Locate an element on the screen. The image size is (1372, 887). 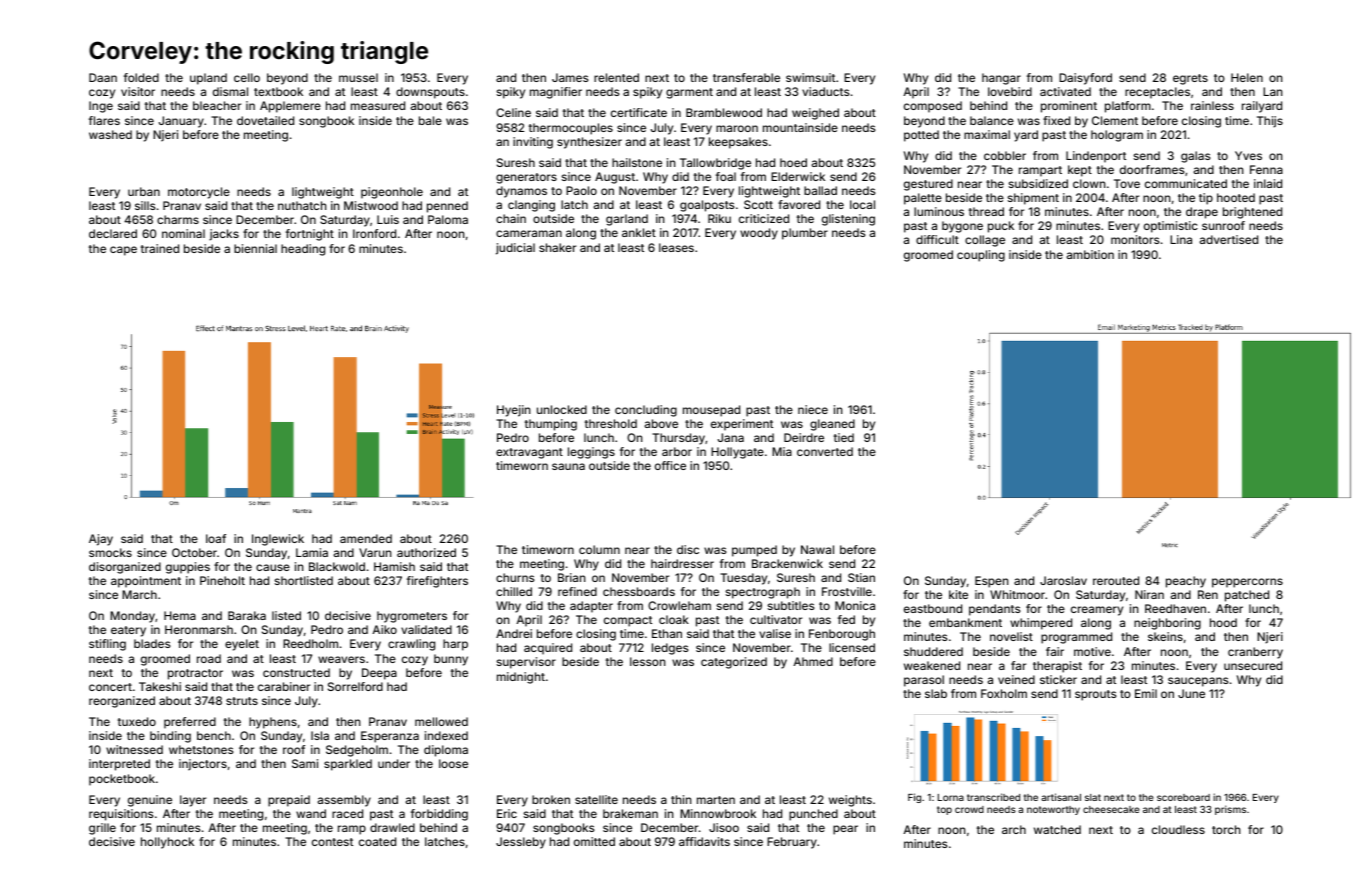
Heronmarsh is located at coordinates (199, 629).
